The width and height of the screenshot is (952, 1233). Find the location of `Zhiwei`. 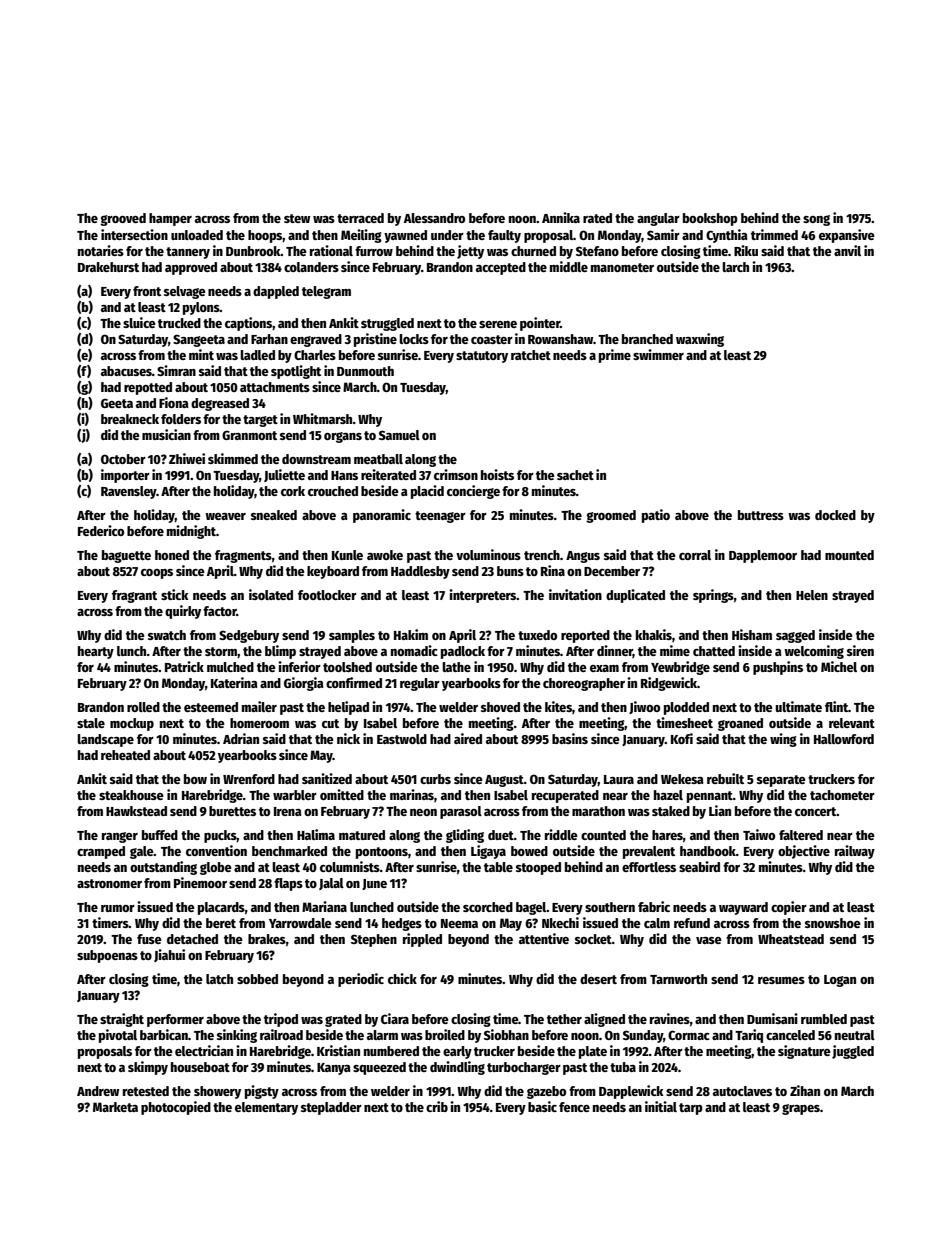

Zhiwei is located at coordinates (187, 458).
